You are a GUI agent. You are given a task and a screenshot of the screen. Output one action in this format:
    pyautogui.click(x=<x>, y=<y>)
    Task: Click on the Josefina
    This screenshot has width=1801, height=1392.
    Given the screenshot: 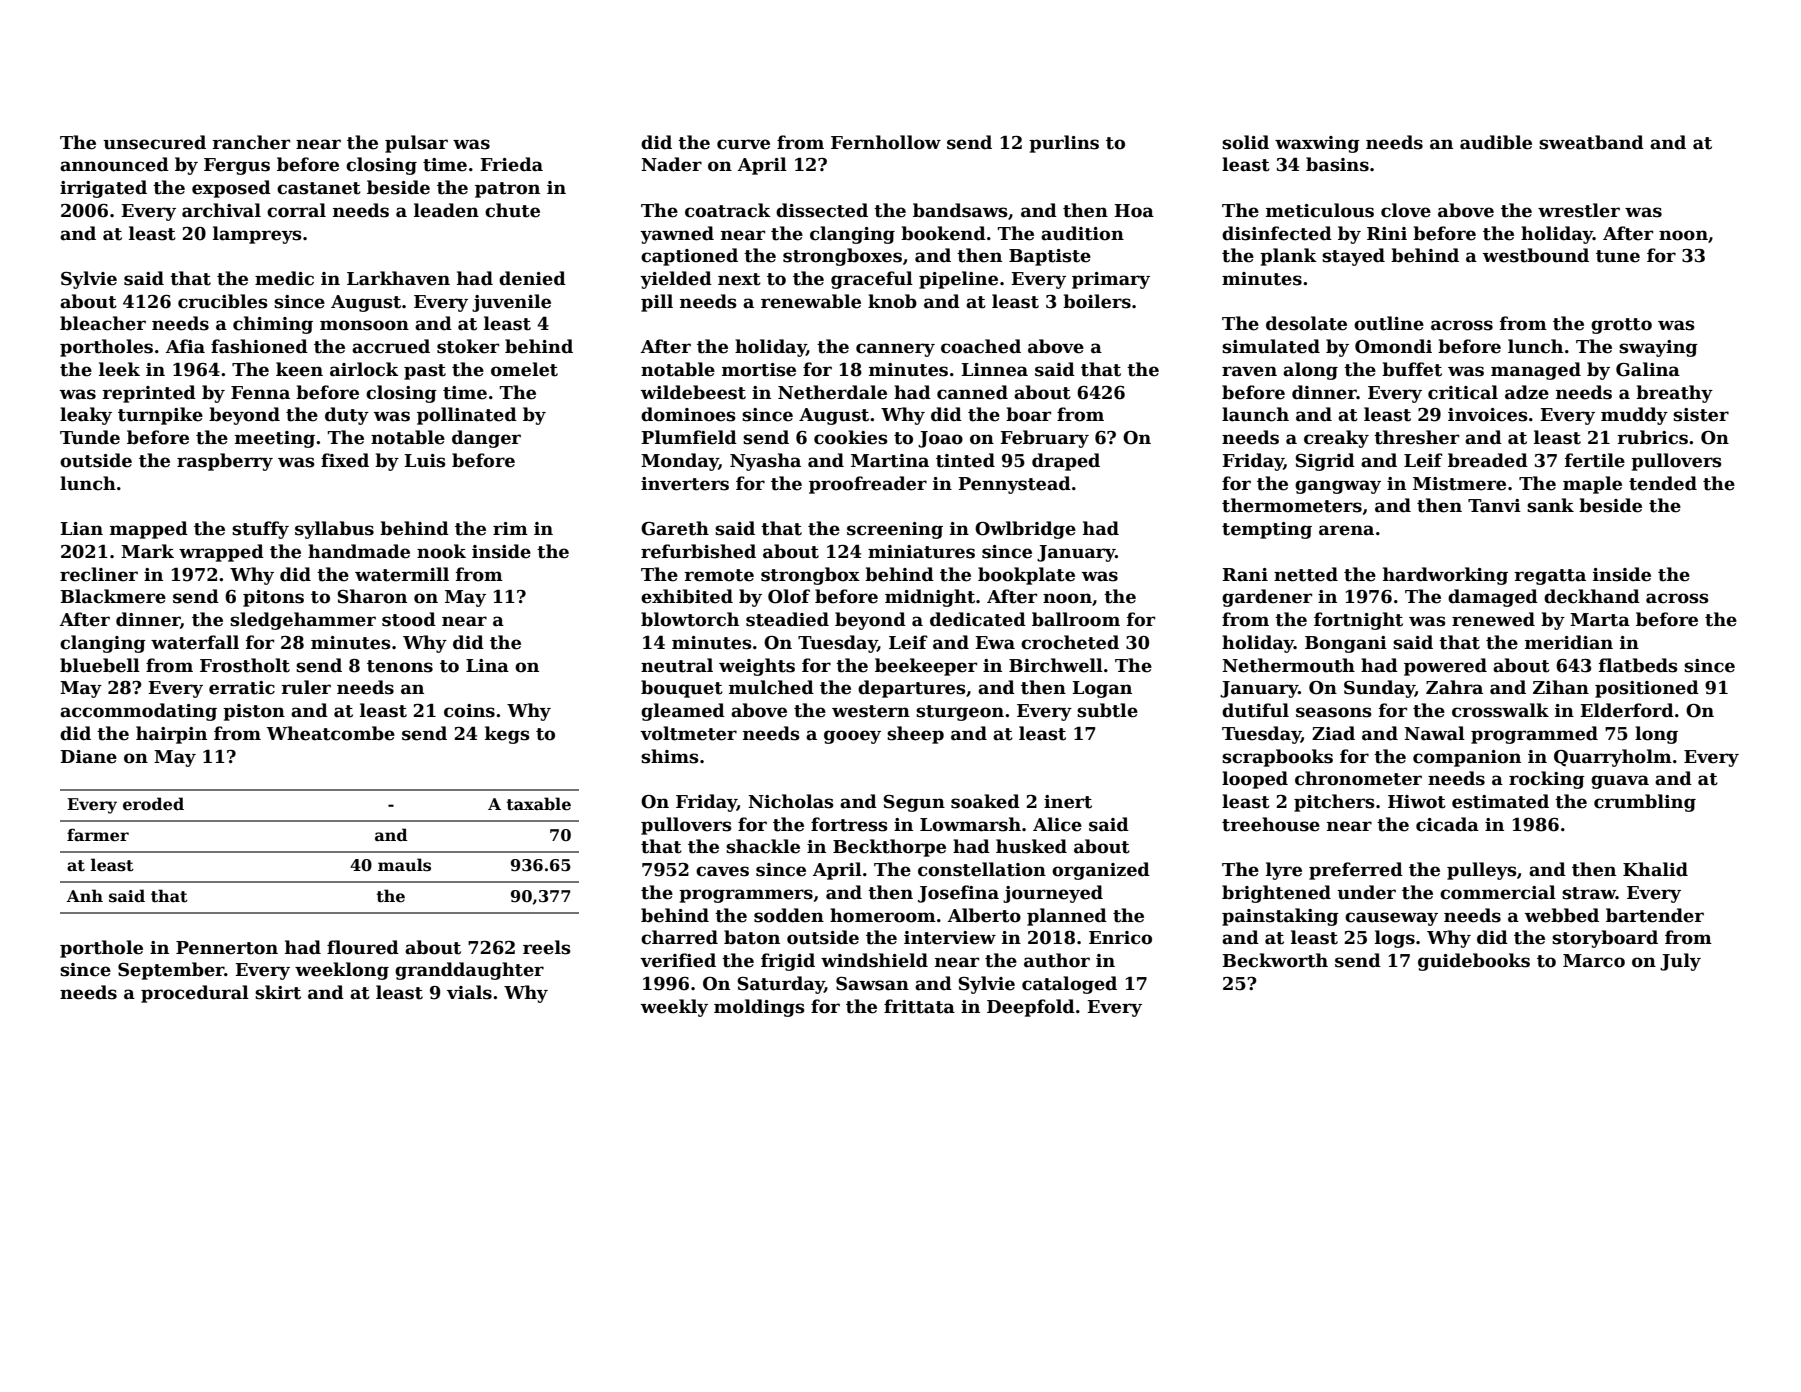 What is the action you would take?
    pyautogui.click(x=958, y=894)
